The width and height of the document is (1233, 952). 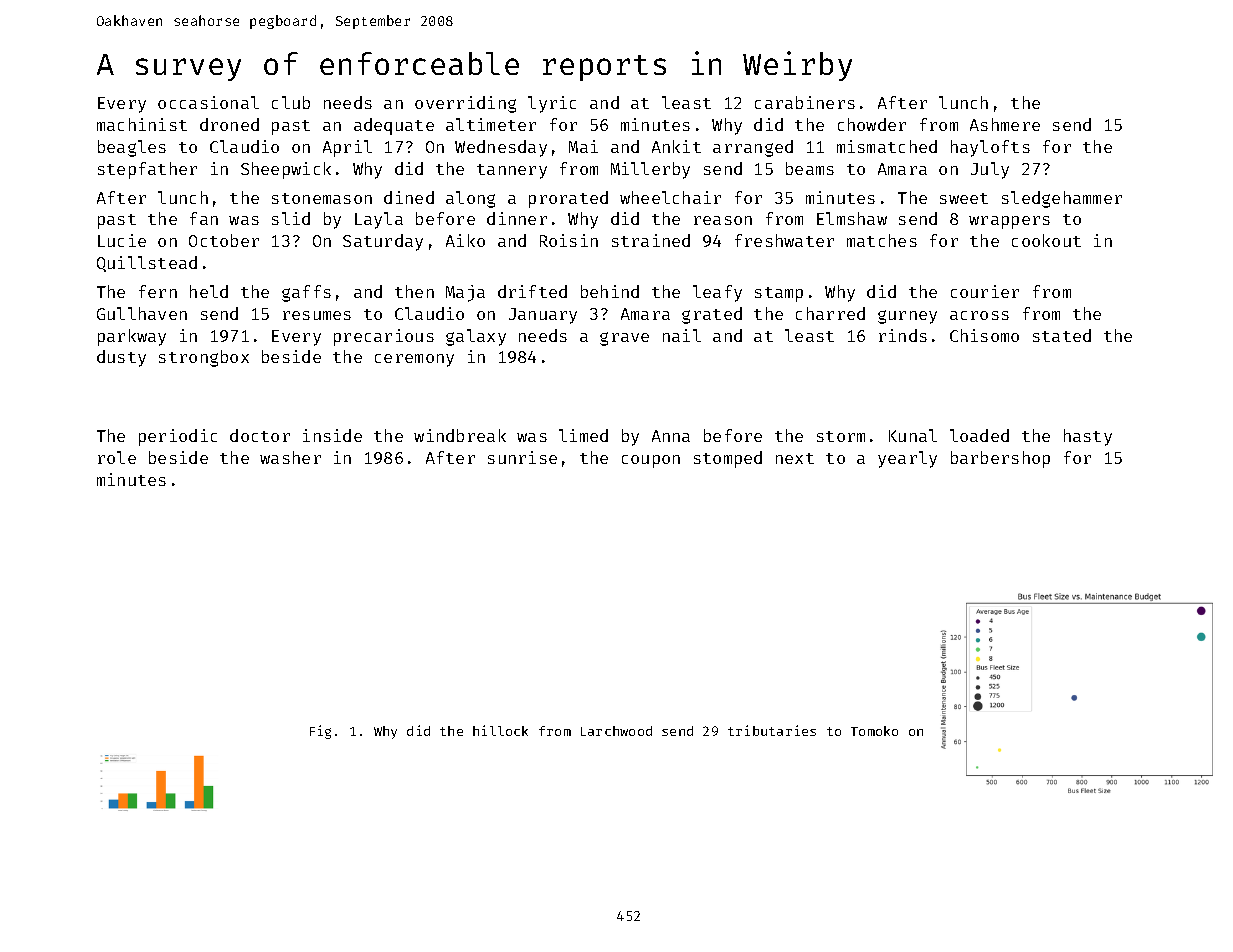 What do you see at coordinates (500, 730) in the document?
I see `hillock` at bounding box center [500, 730].
